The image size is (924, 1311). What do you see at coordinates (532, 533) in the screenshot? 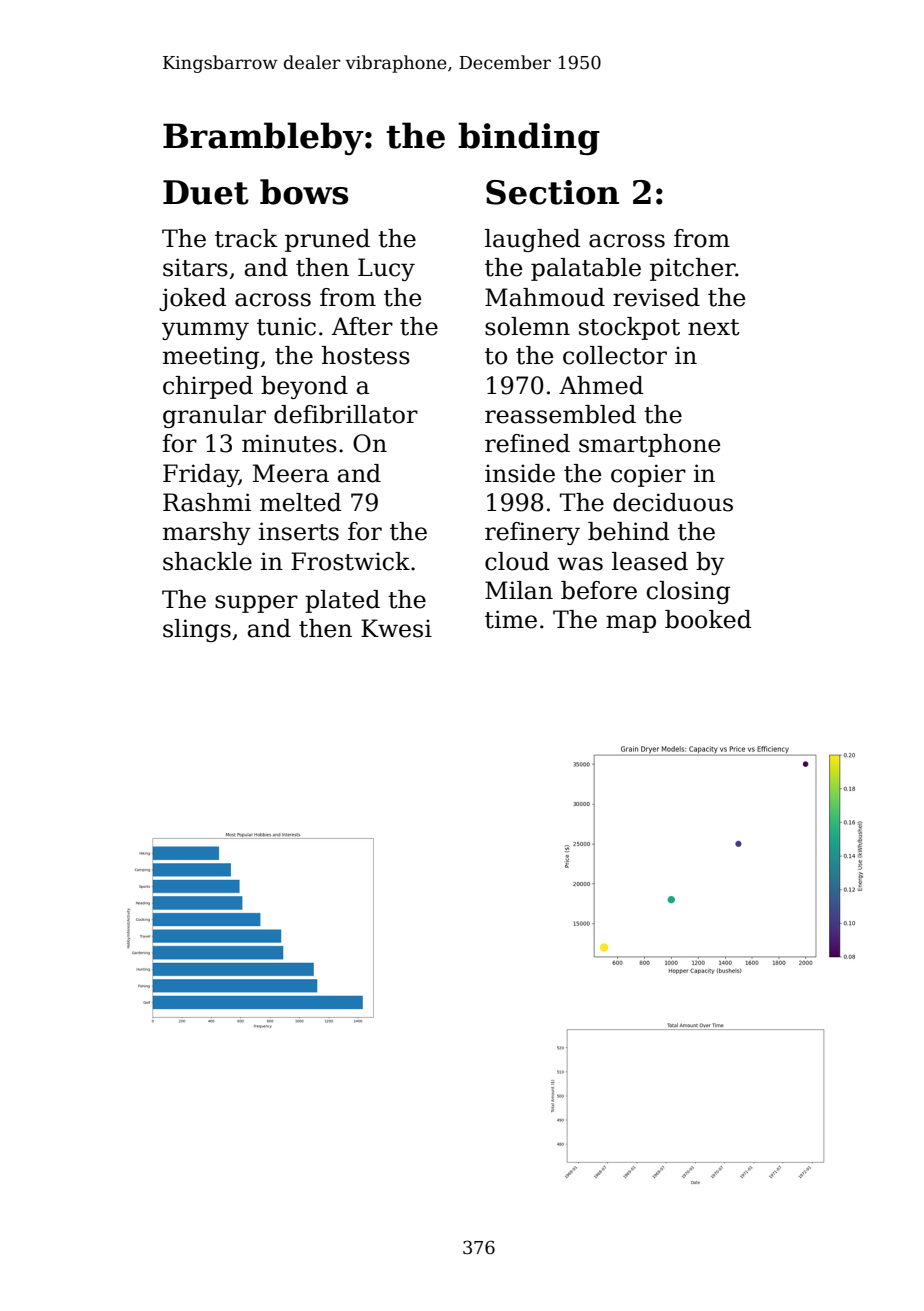
I see `refinery` at bounding box center [532, 533].
